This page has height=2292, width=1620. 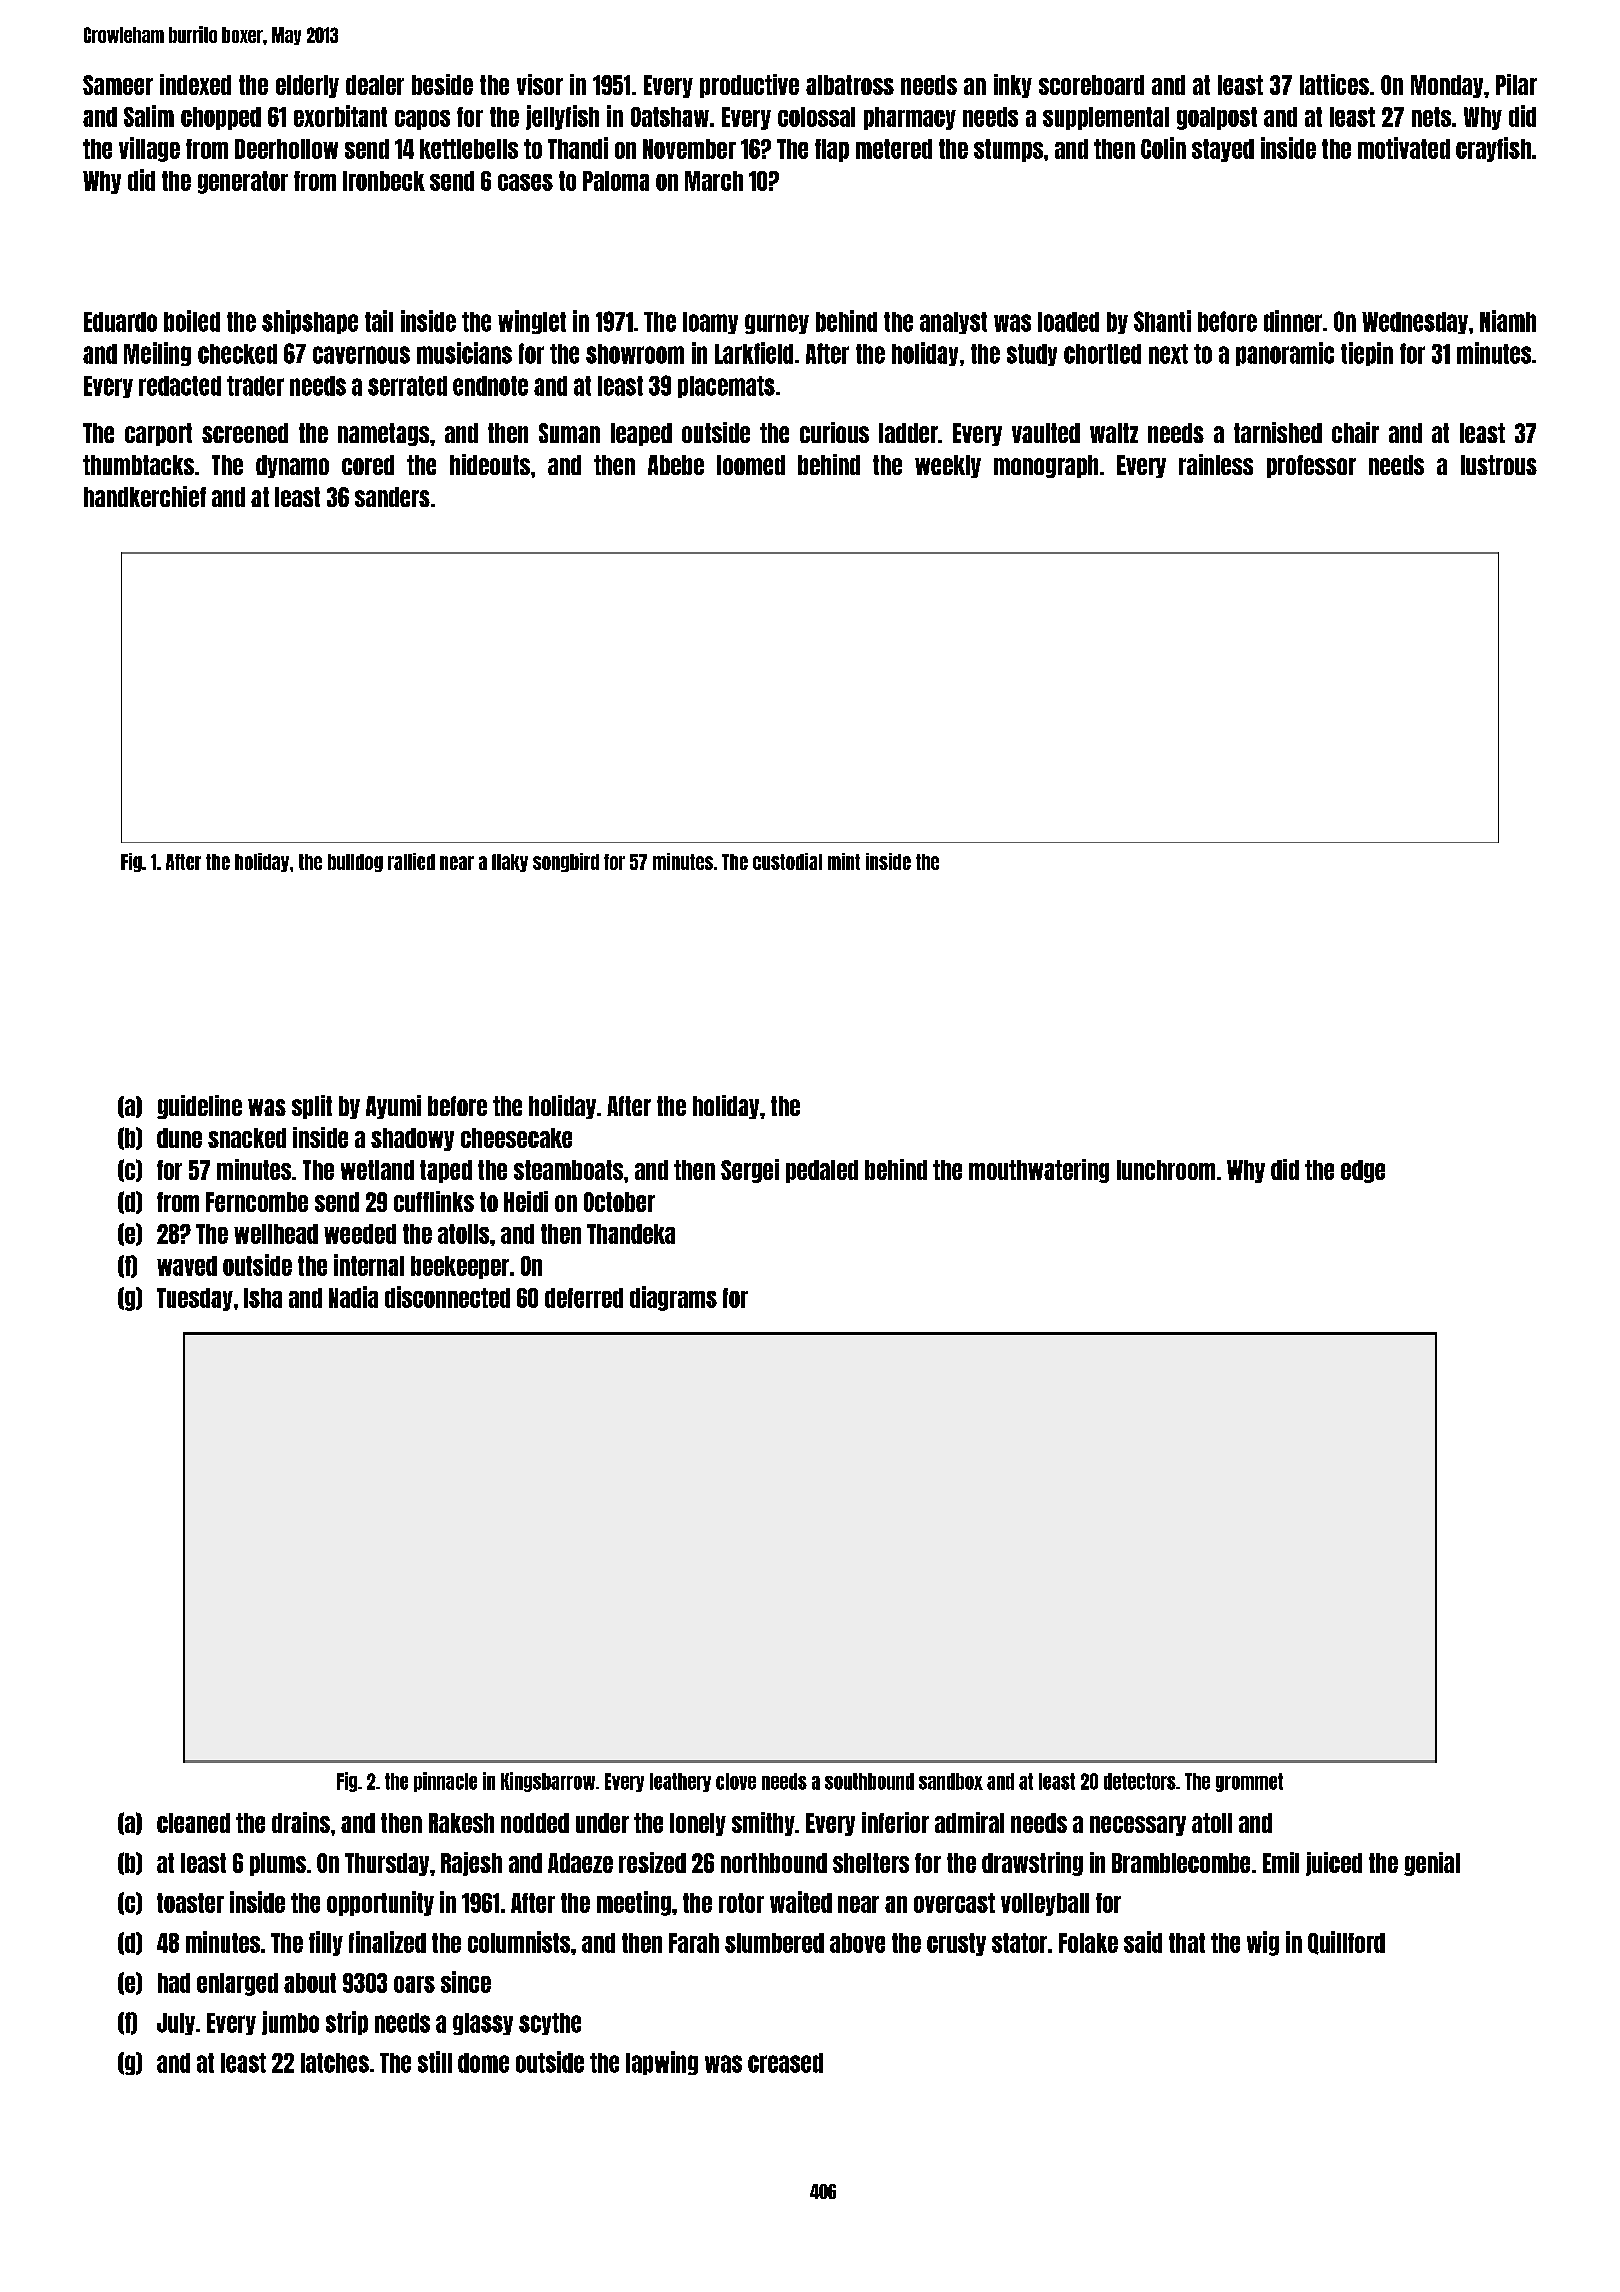 I want to click on Nadia, so click(x=353, y=1297).
